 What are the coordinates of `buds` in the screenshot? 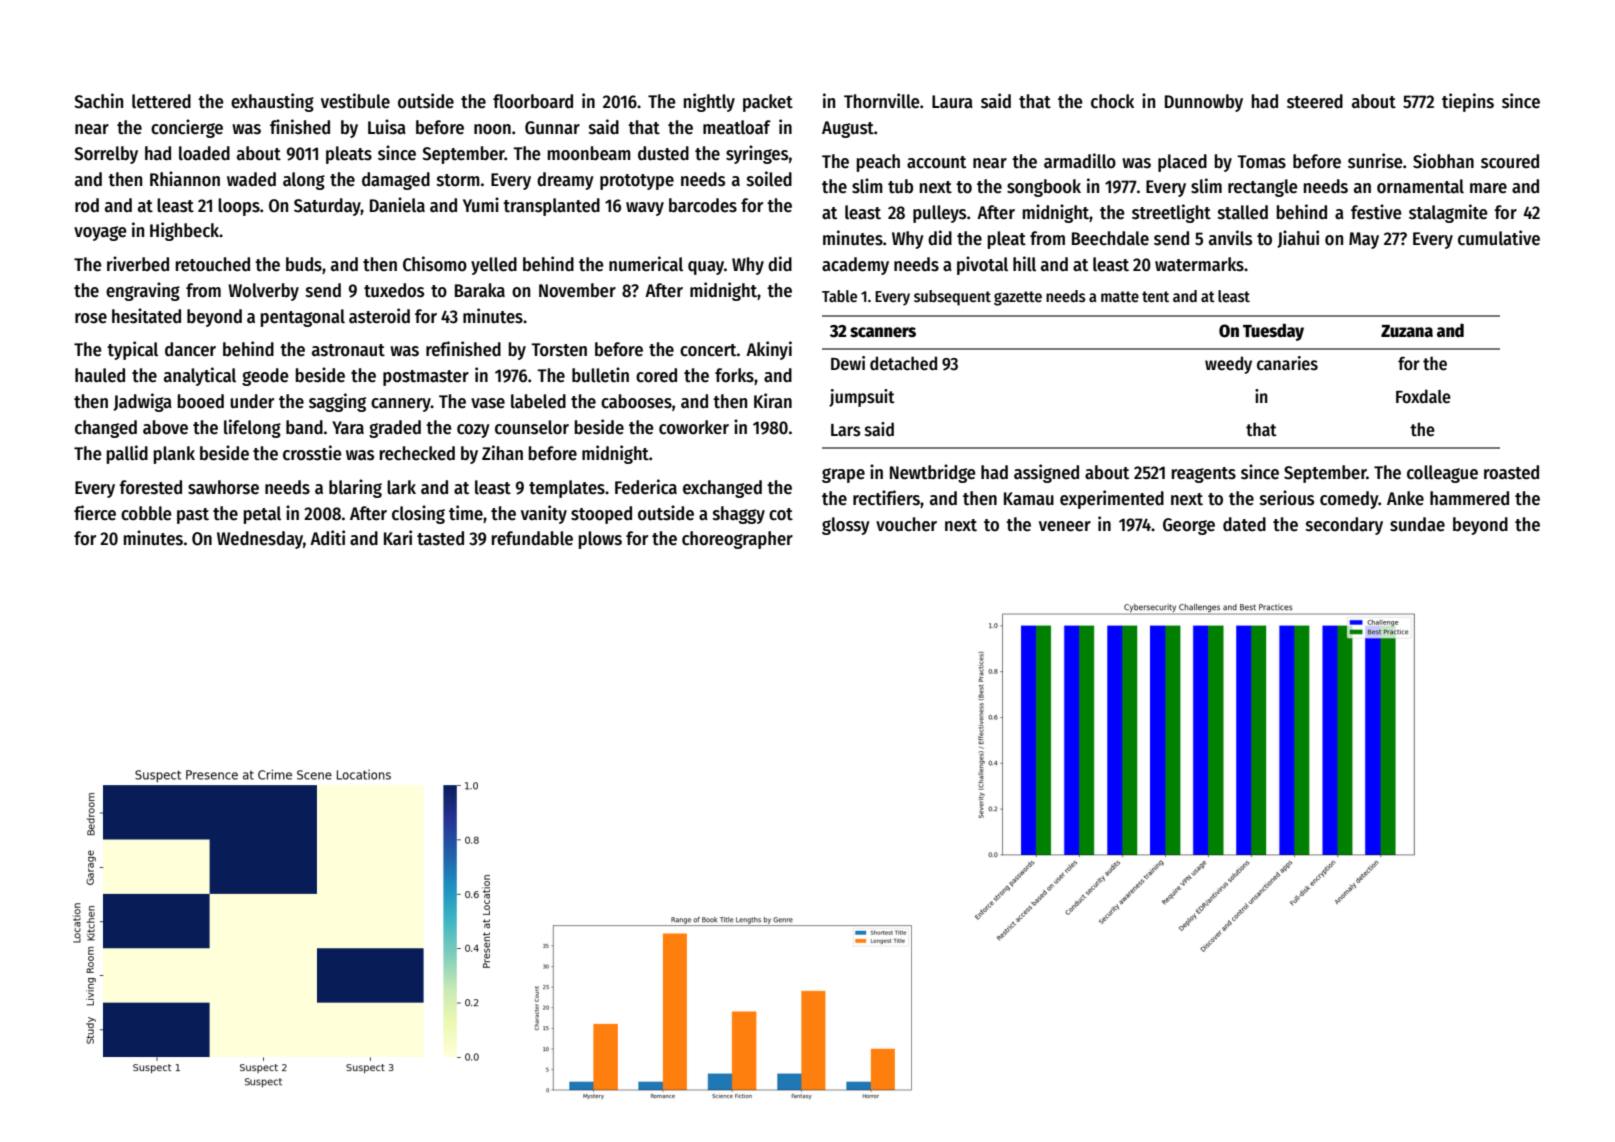 It's located at (304, 264).
